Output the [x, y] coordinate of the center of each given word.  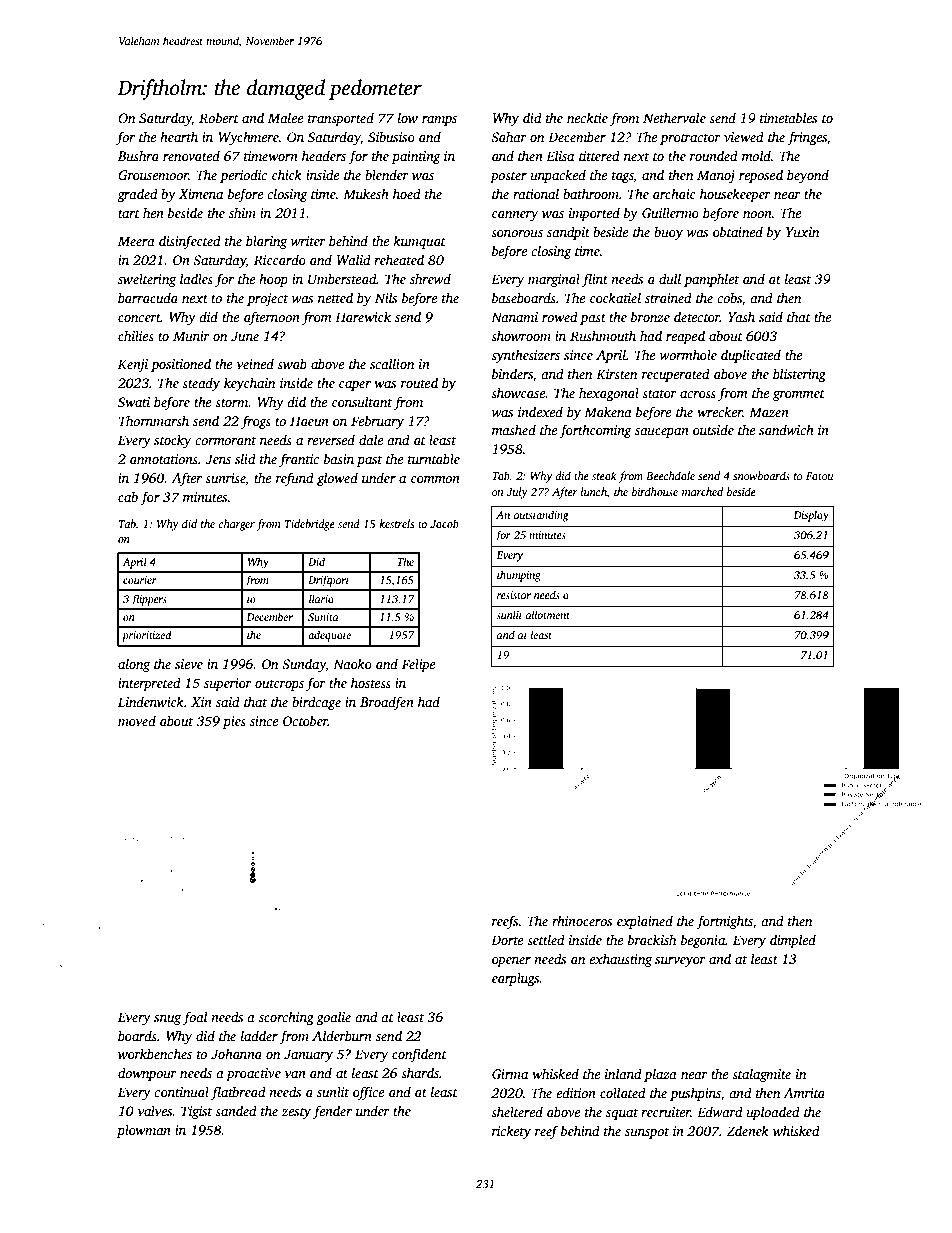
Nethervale [674, 117]
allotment [548, 614]
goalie [333, 1018]
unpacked [558, 176]
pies [234, 722]
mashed [514, 429]
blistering [799, 375]
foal [195, 1018]
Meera [136, 241]
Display [811, 516]
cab [128, 496]
